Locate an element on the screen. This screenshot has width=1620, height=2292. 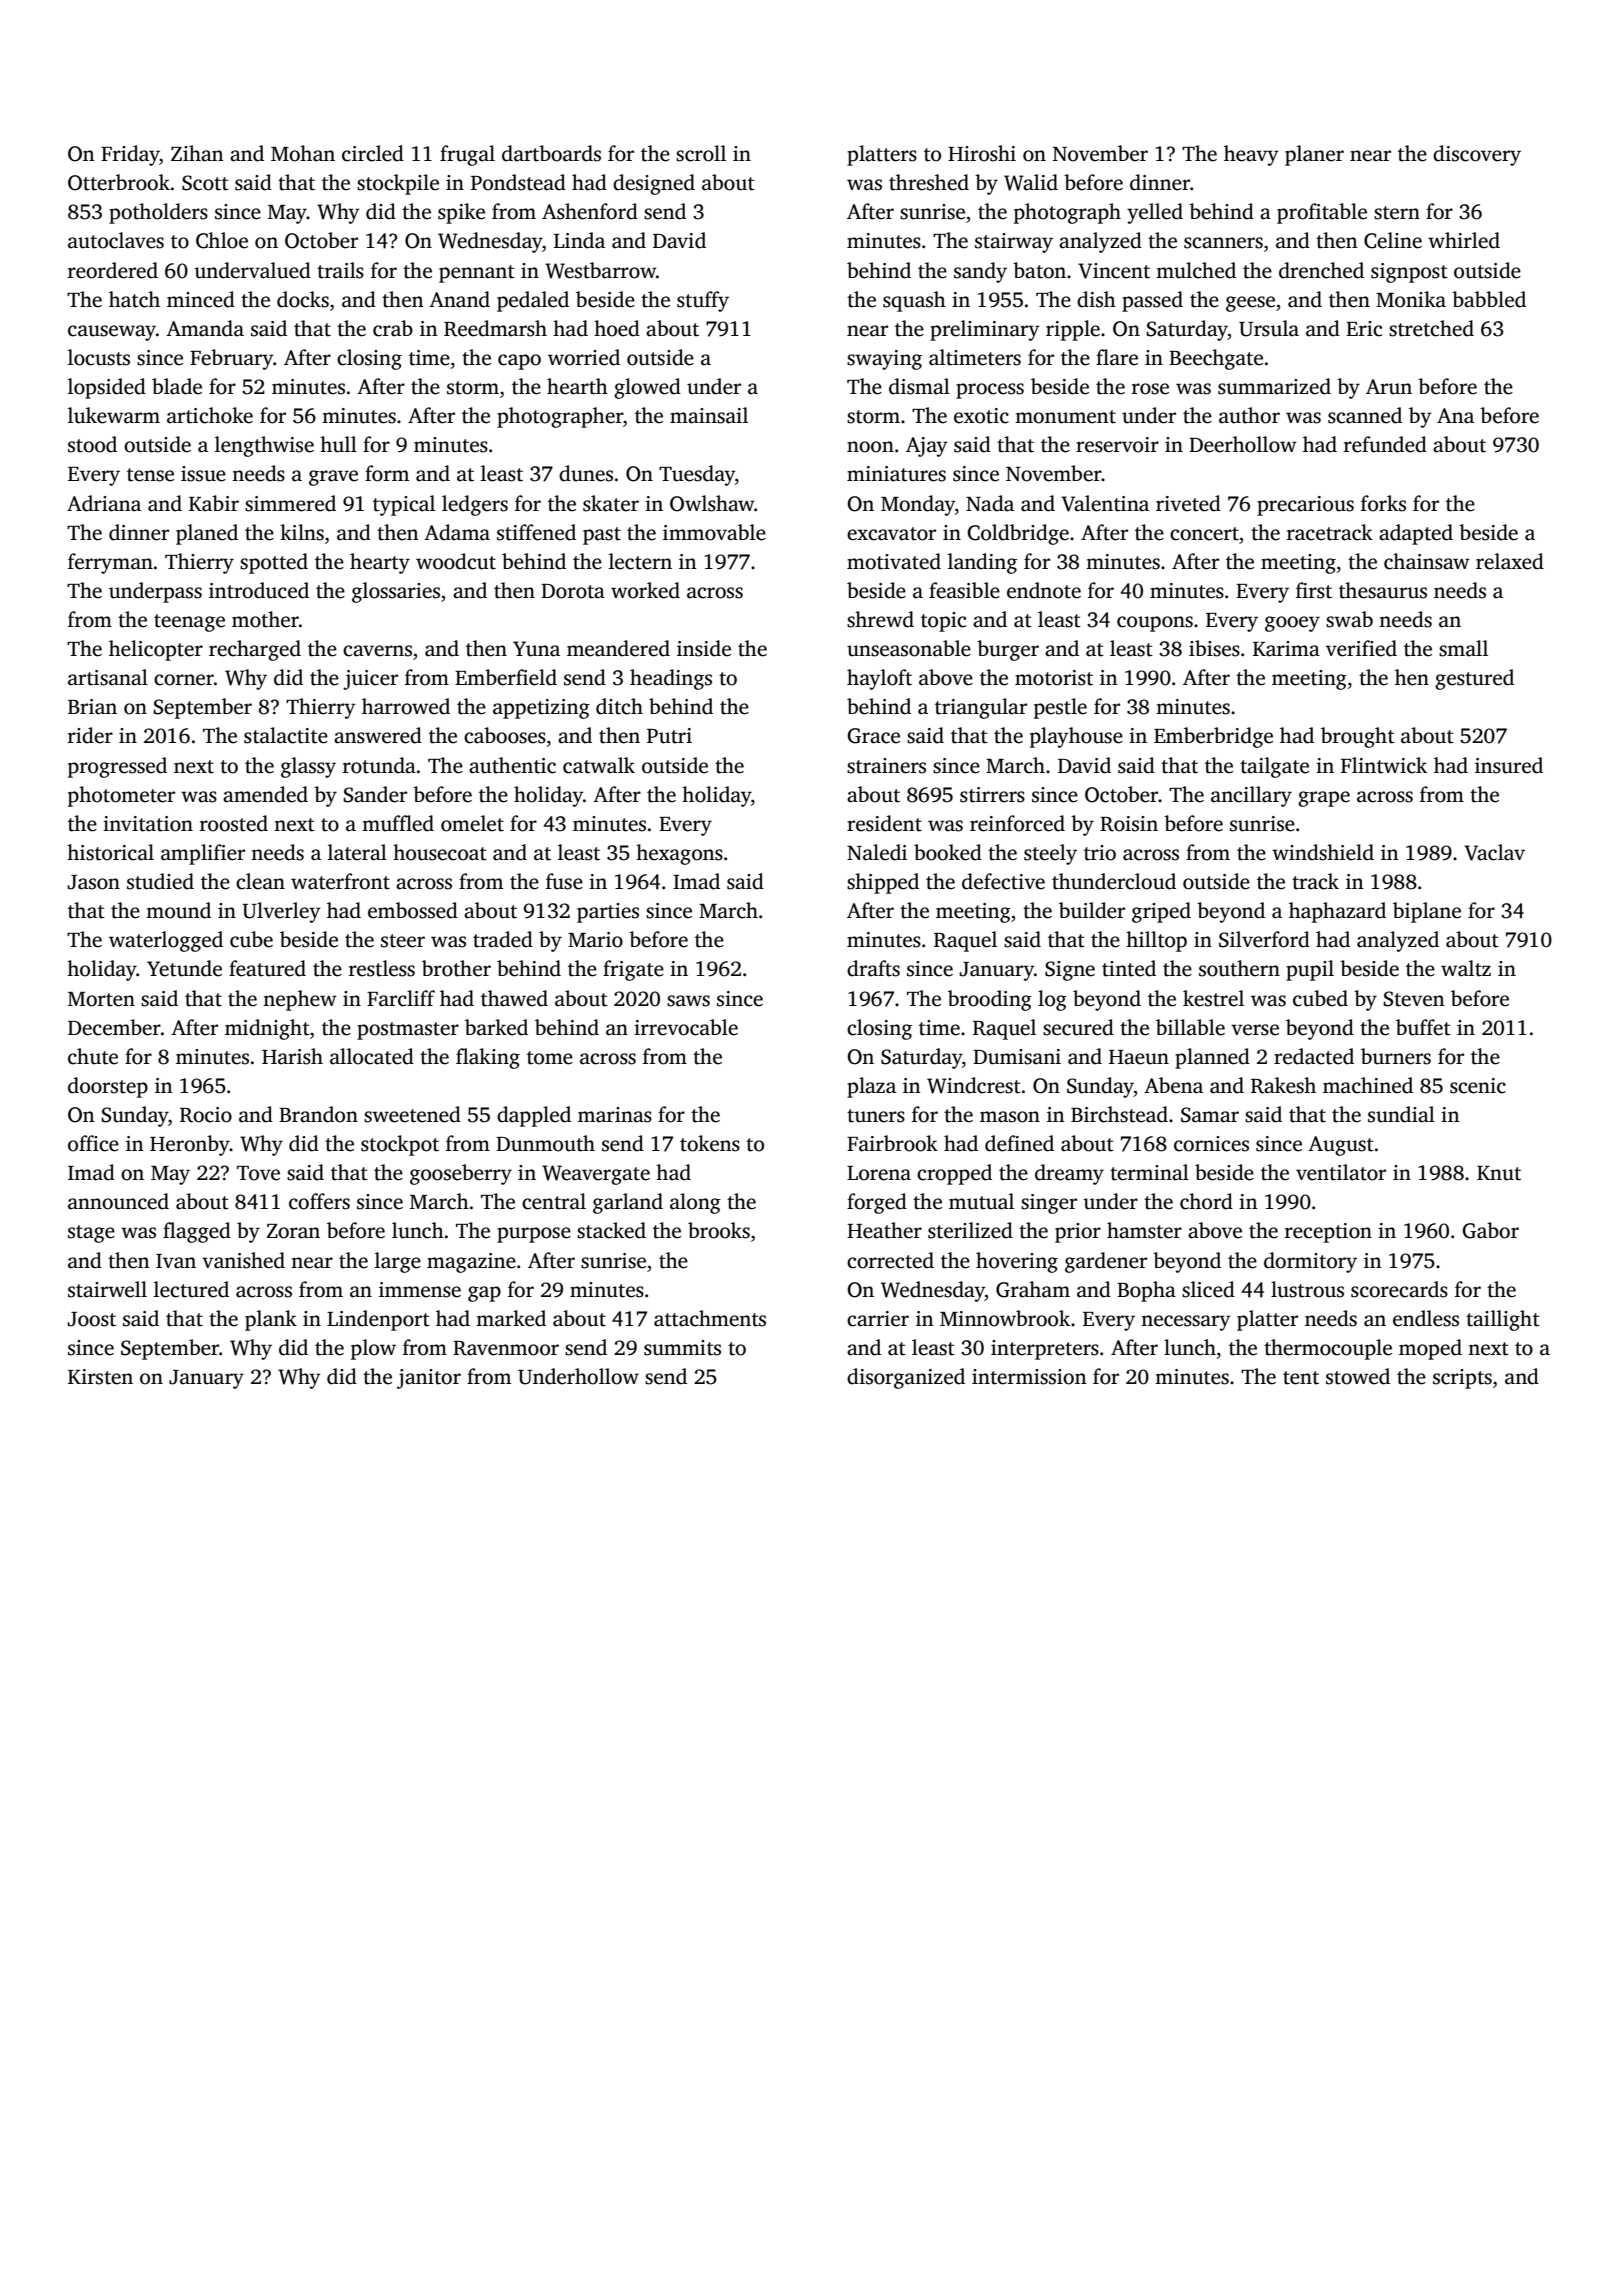
Ivan is located at coordinates (176, 1261).
